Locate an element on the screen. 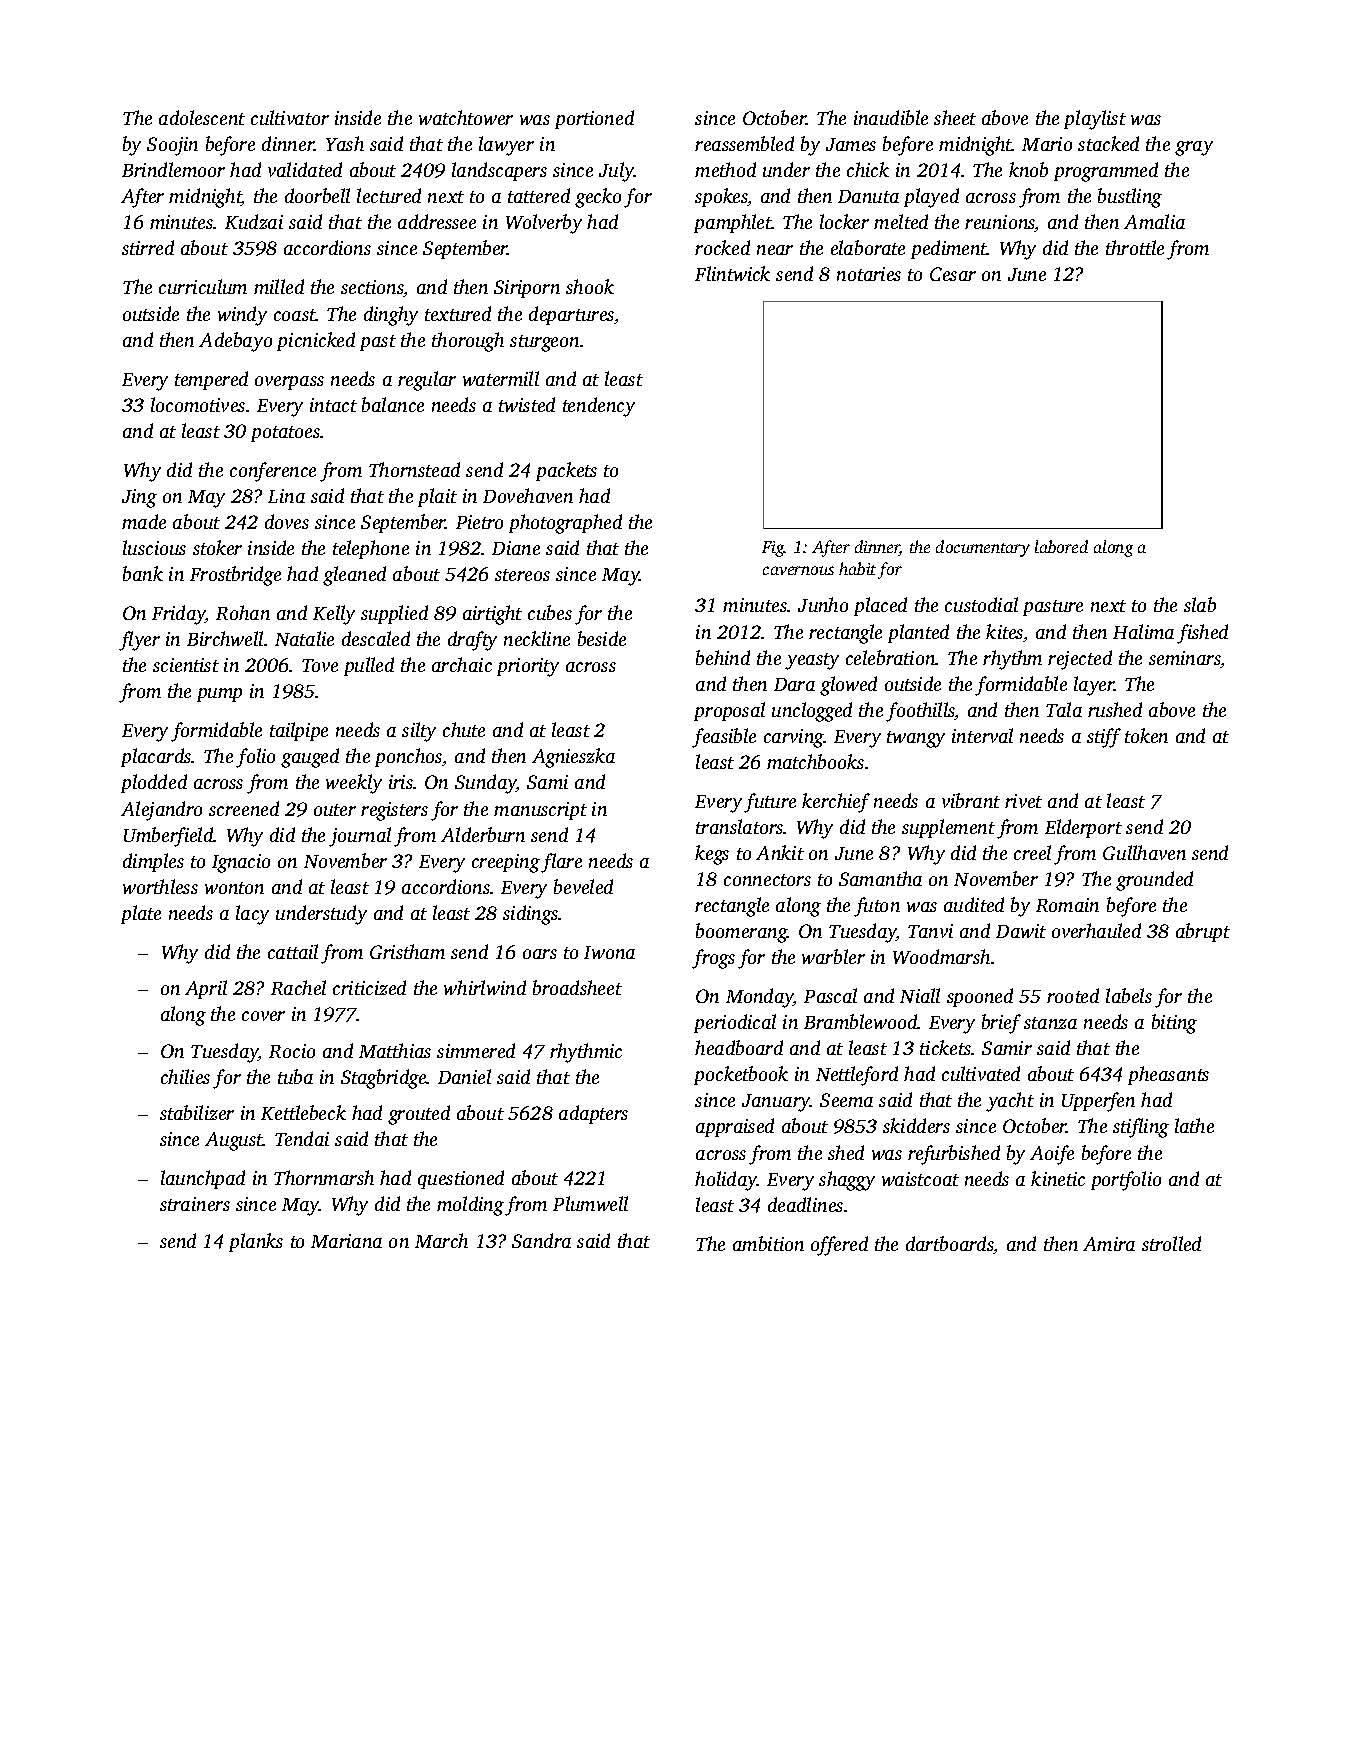 The width and height of the screenshot is (1352, 1750). landscapers is located at coordinates (499, 171).
